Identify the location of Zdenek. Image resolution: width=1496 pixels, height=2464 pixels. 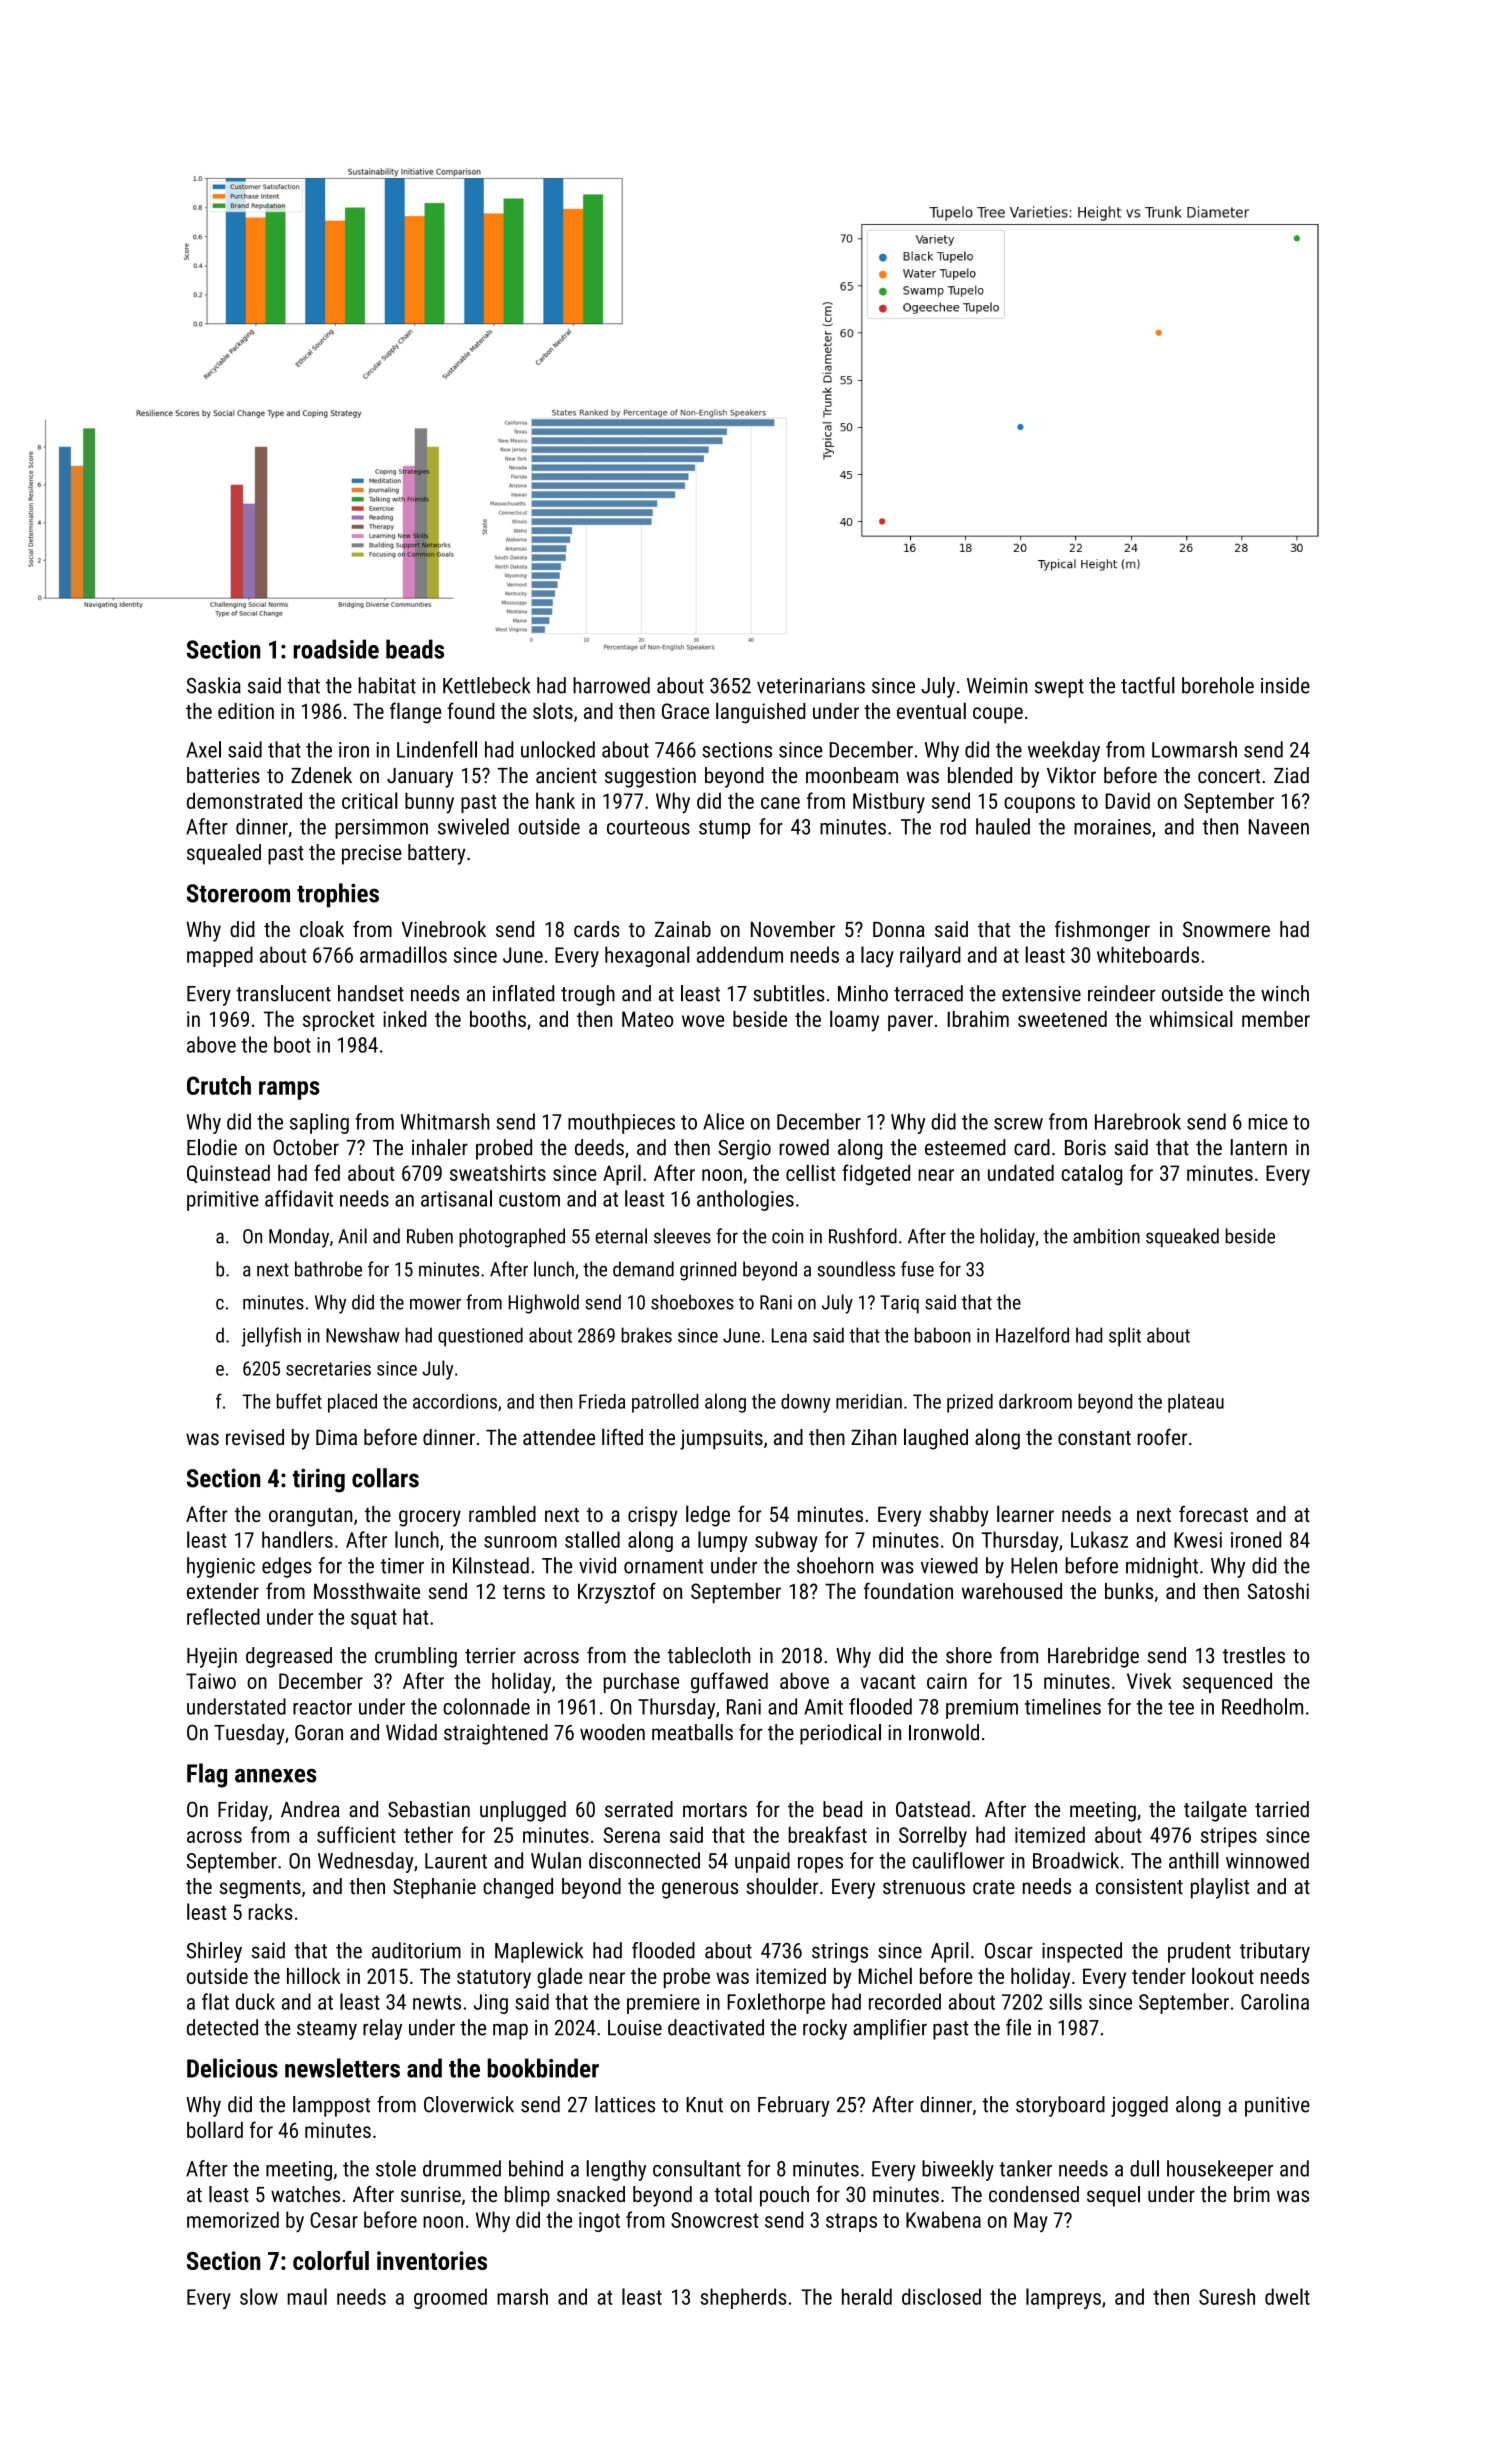
(321, 775).
